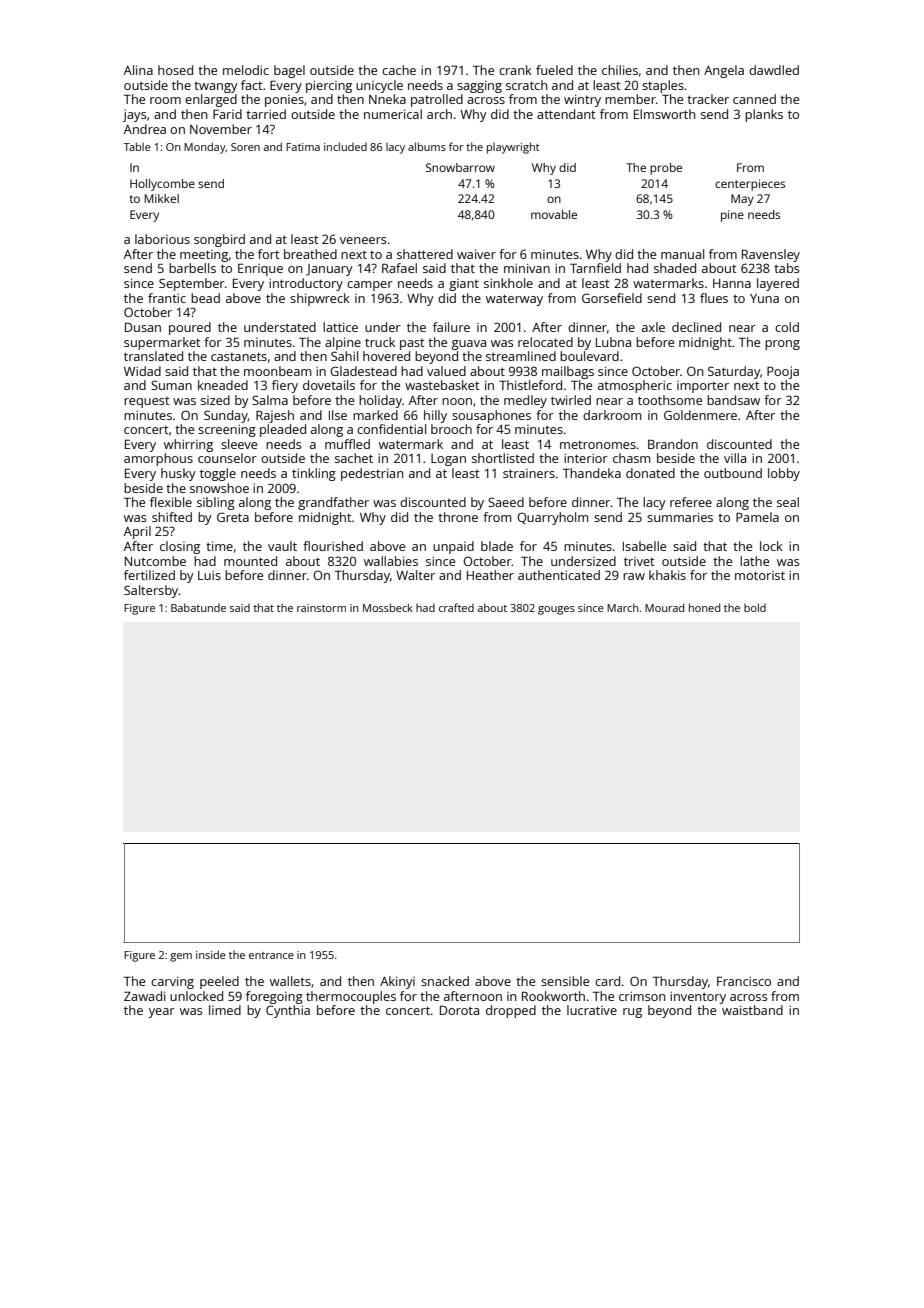  Describe the element at coordinates (399, 70) in the image. I see `cache` at that location.
